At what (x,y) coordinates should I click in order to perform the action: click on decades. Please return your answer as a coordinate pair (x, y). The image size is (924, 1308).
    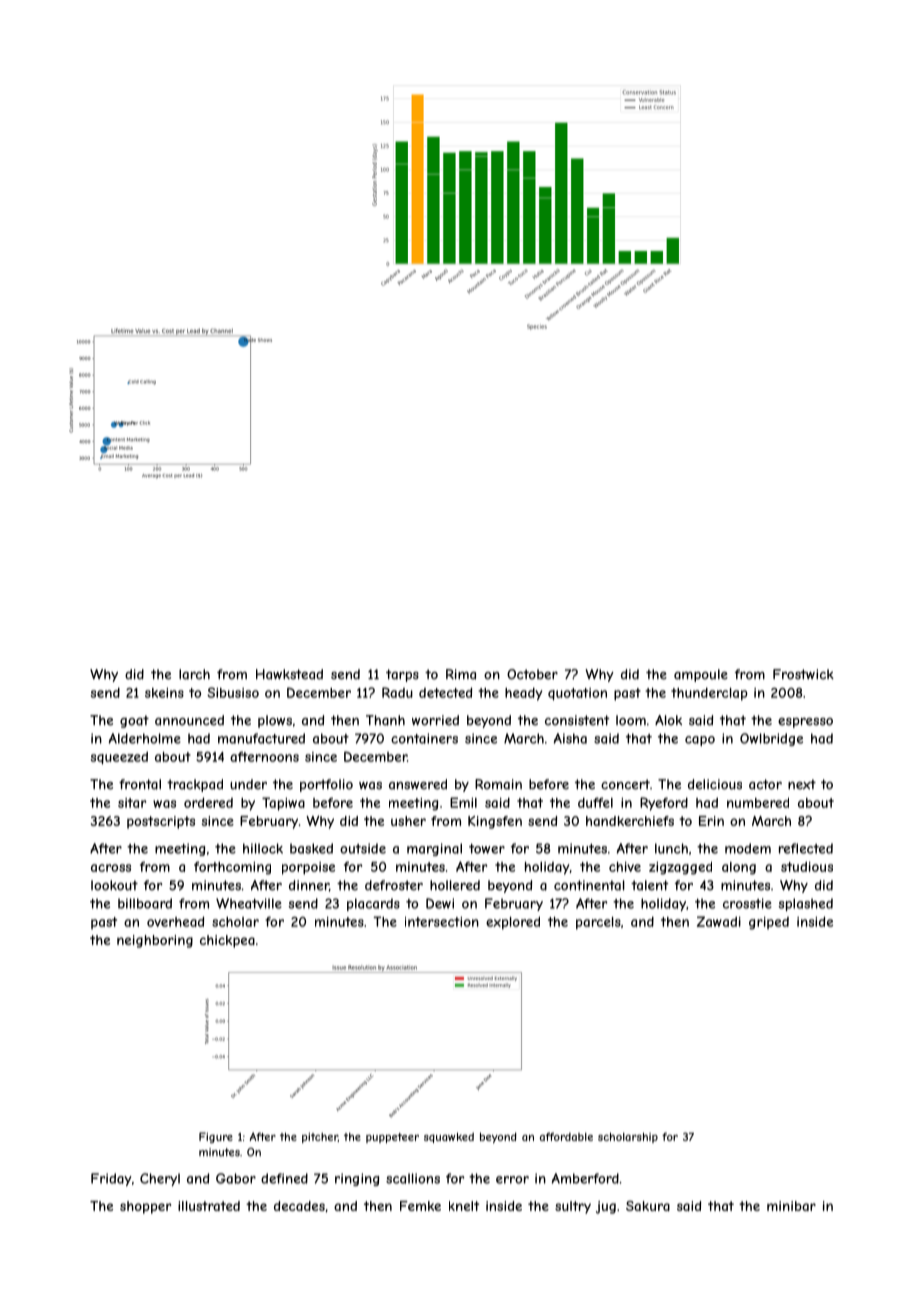
    Looking at the image, I should click on (299, 1206).
